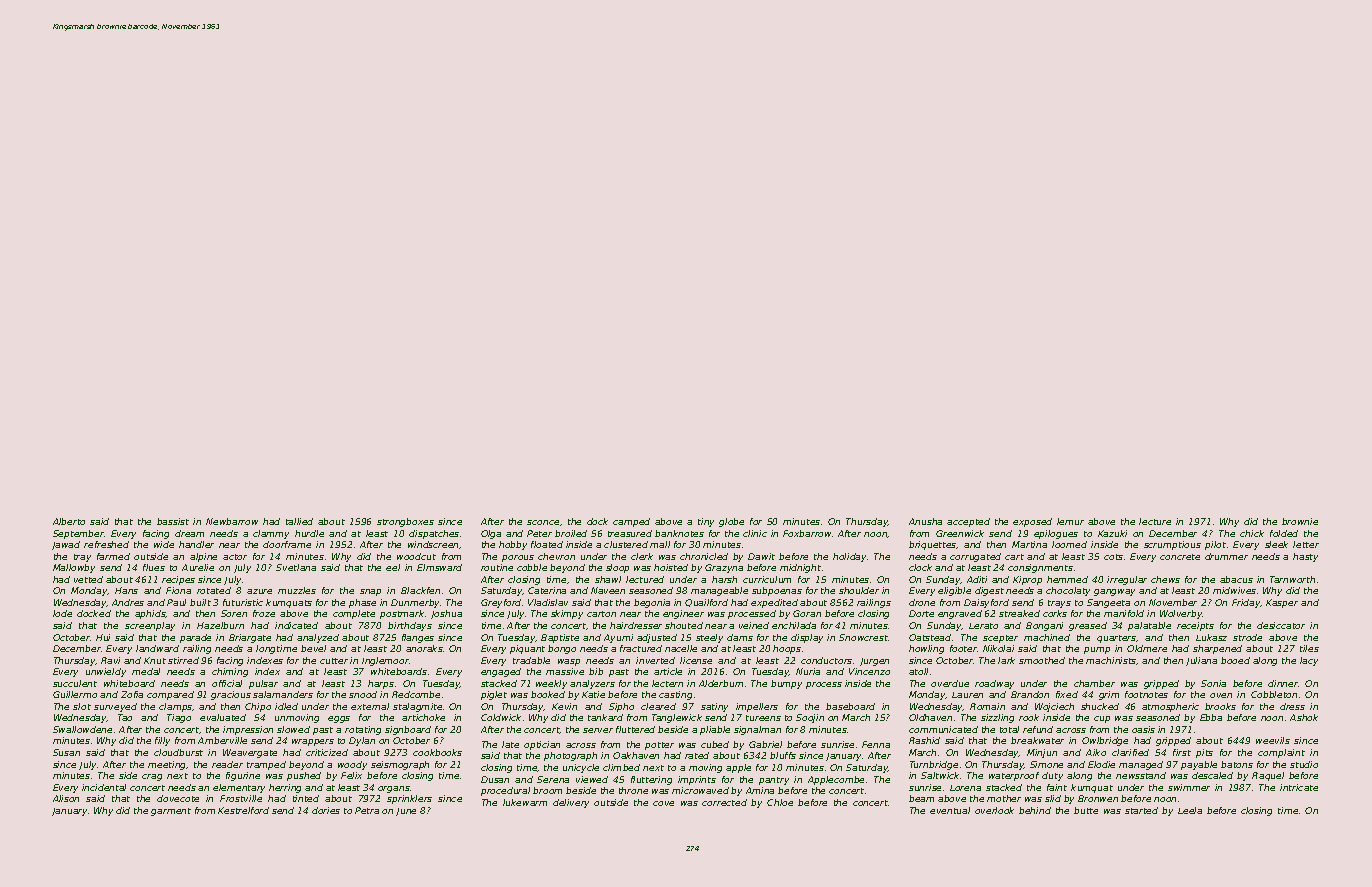 The image size is (1372, 887). Describe the element at coordinates (150, 626) in the screenshot. I see `screenplay` at that location.
